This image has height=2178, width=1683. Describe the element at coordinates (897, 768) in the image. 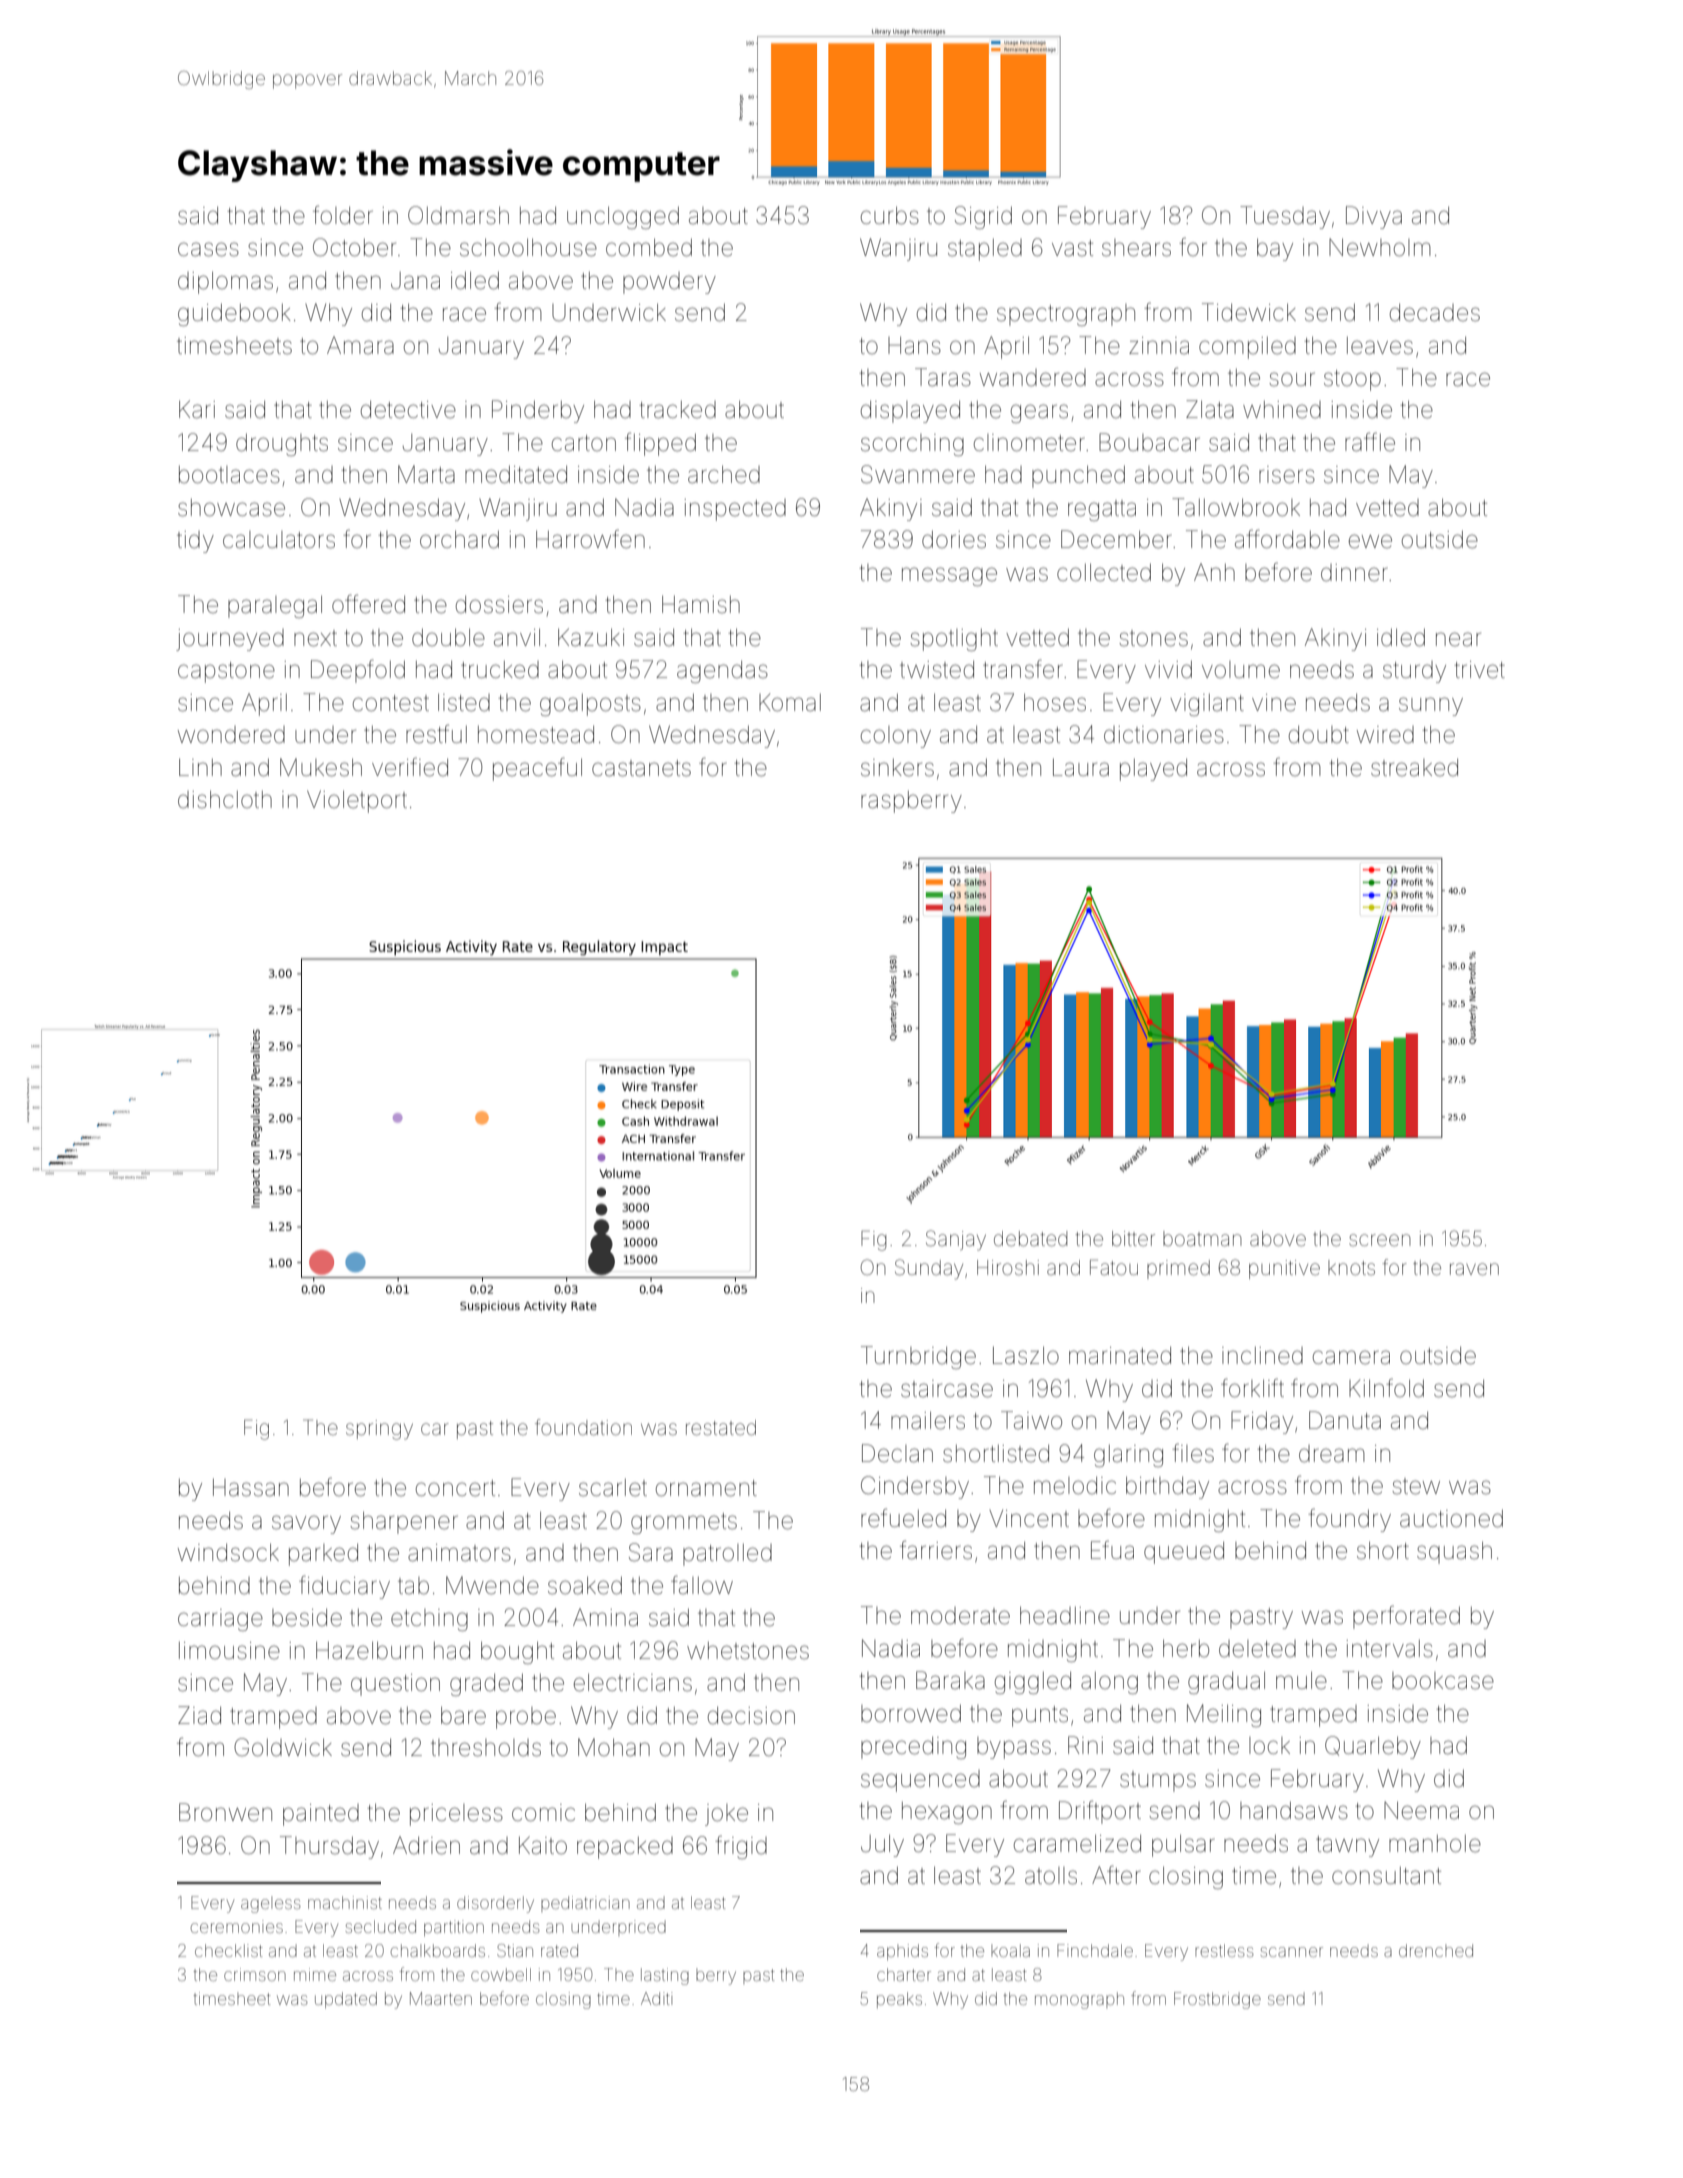

I see `sinkers` at that location.
